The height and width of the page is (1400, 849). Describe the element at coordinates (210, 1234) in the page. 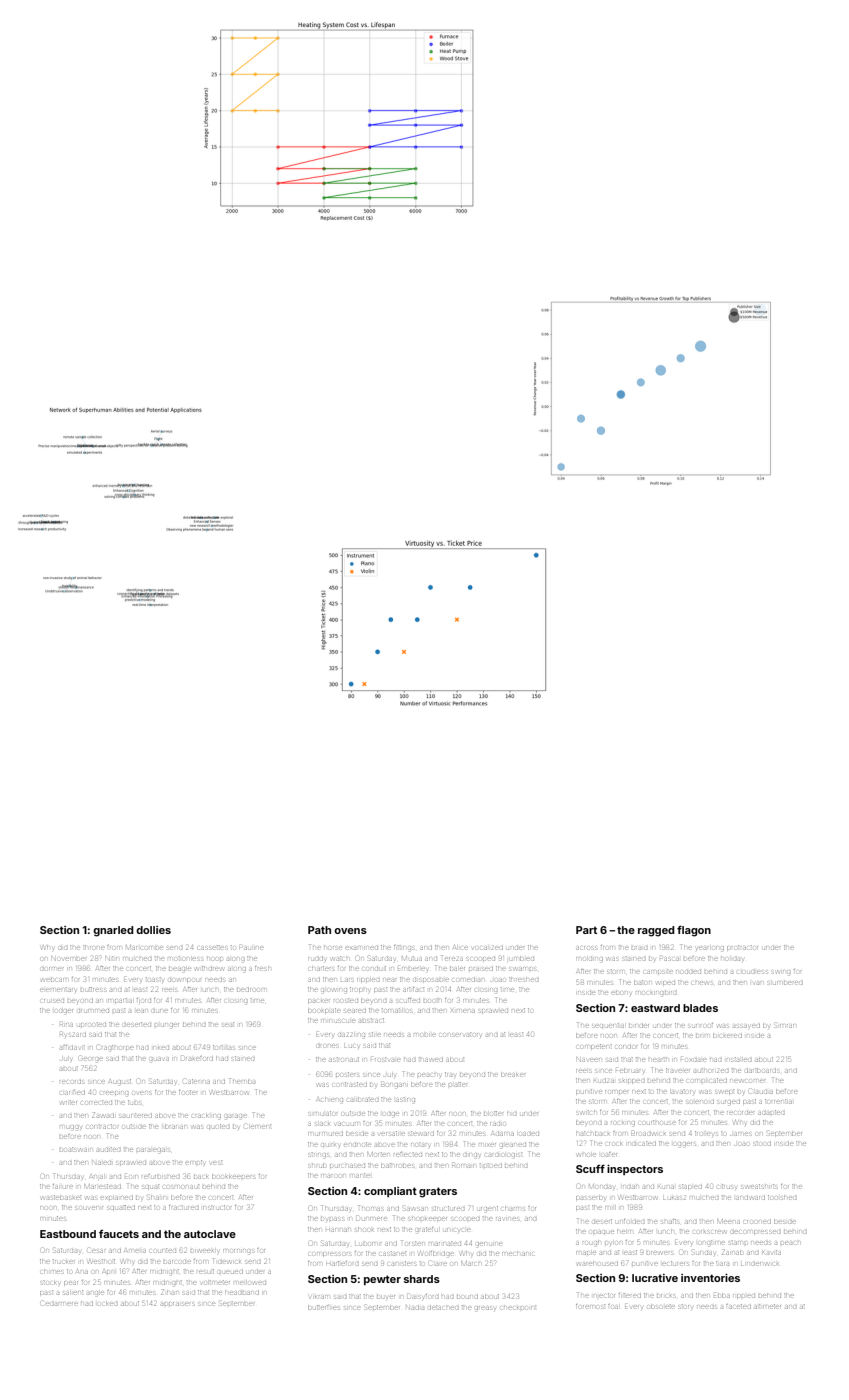

I see `autoclave` at that location.
